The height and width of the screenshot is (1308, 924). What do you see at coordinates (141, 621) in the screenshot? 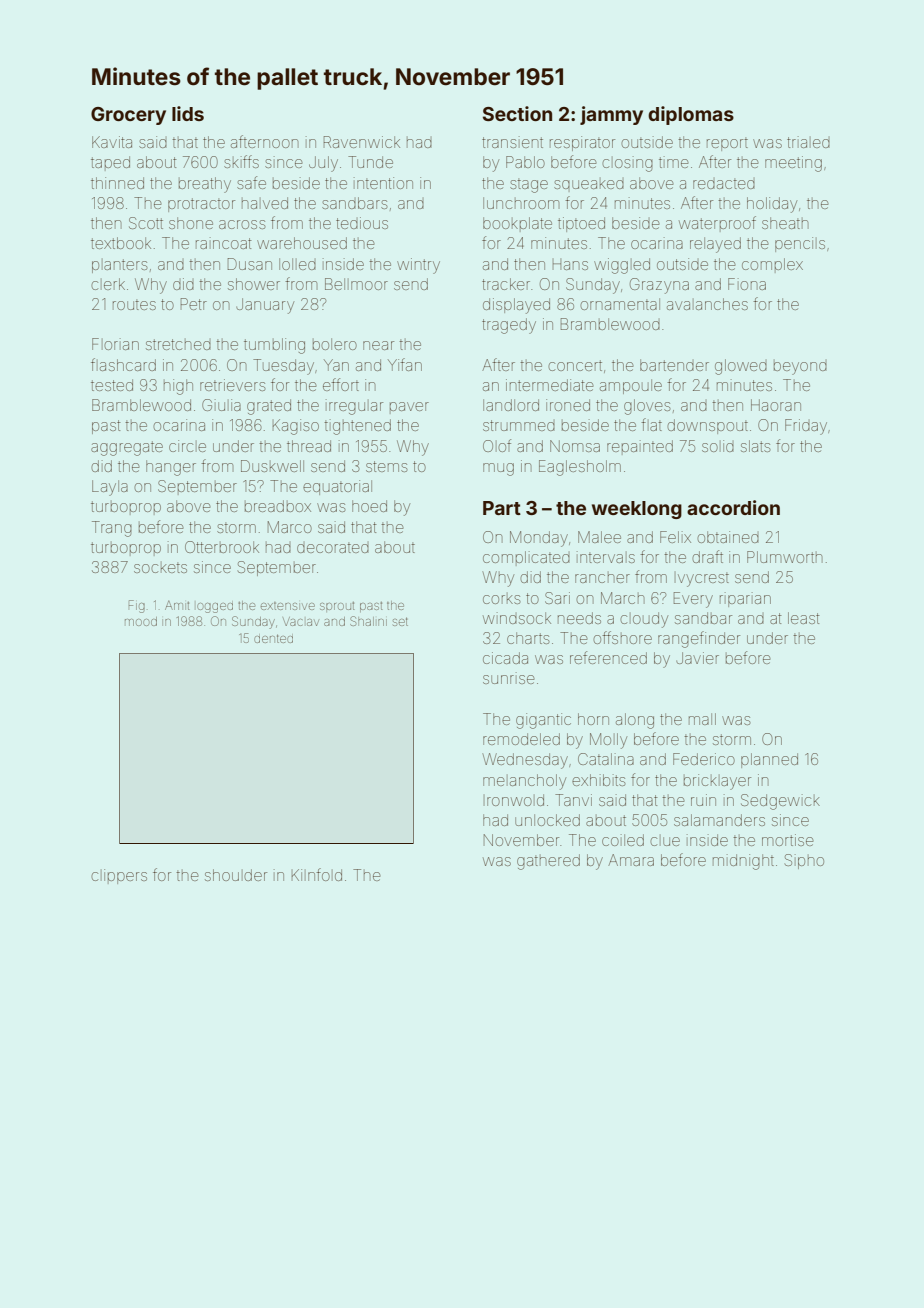
I see `mood` at bounding box center [141, 621].
